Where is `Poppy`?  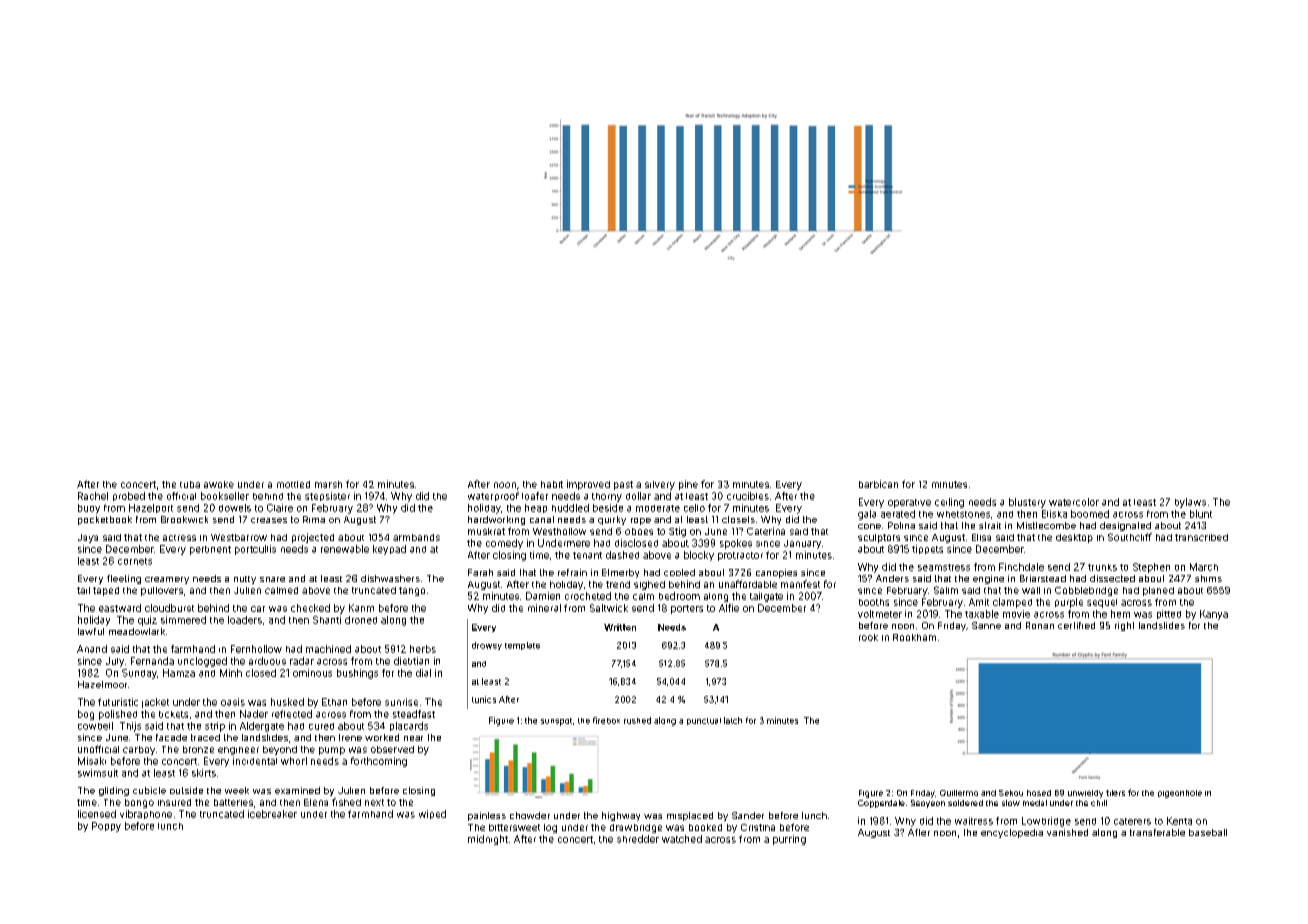 Poppy is located at coordinates (106, 827).
